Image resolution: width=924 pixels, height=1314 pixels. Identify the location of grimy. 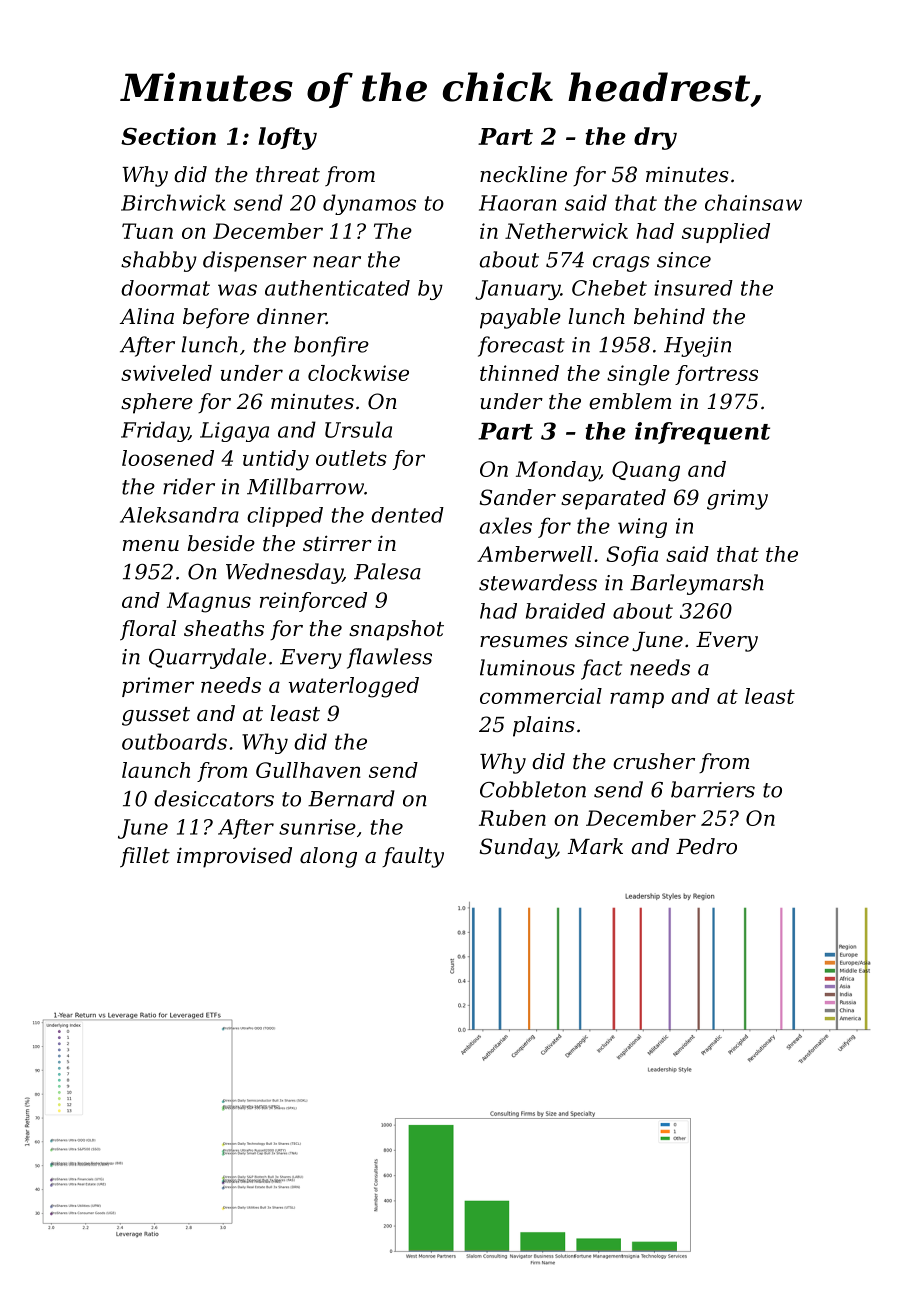
(737, 500).
